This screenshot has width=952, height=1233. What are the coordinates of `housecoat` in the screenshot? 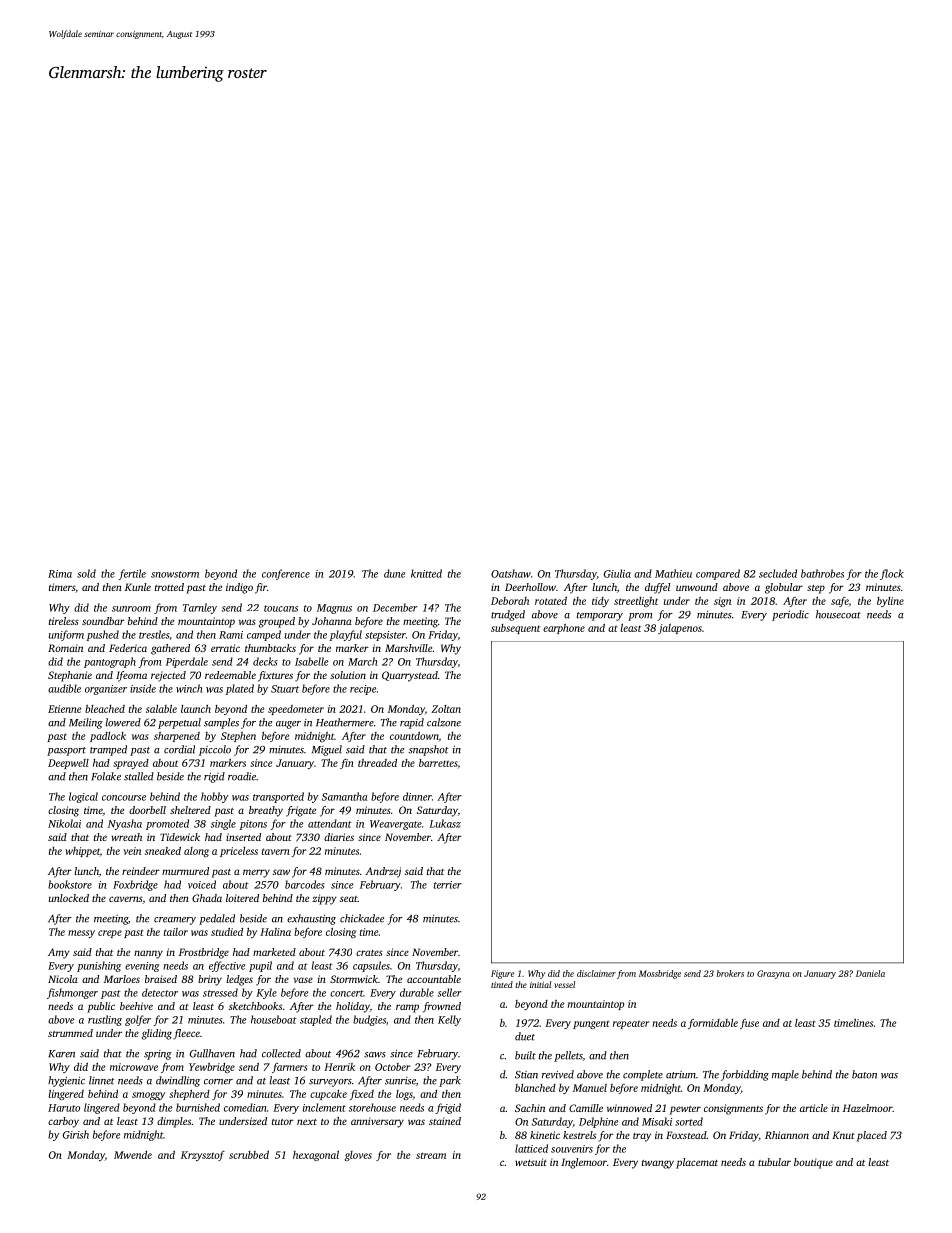 It's located at (838, 614).
